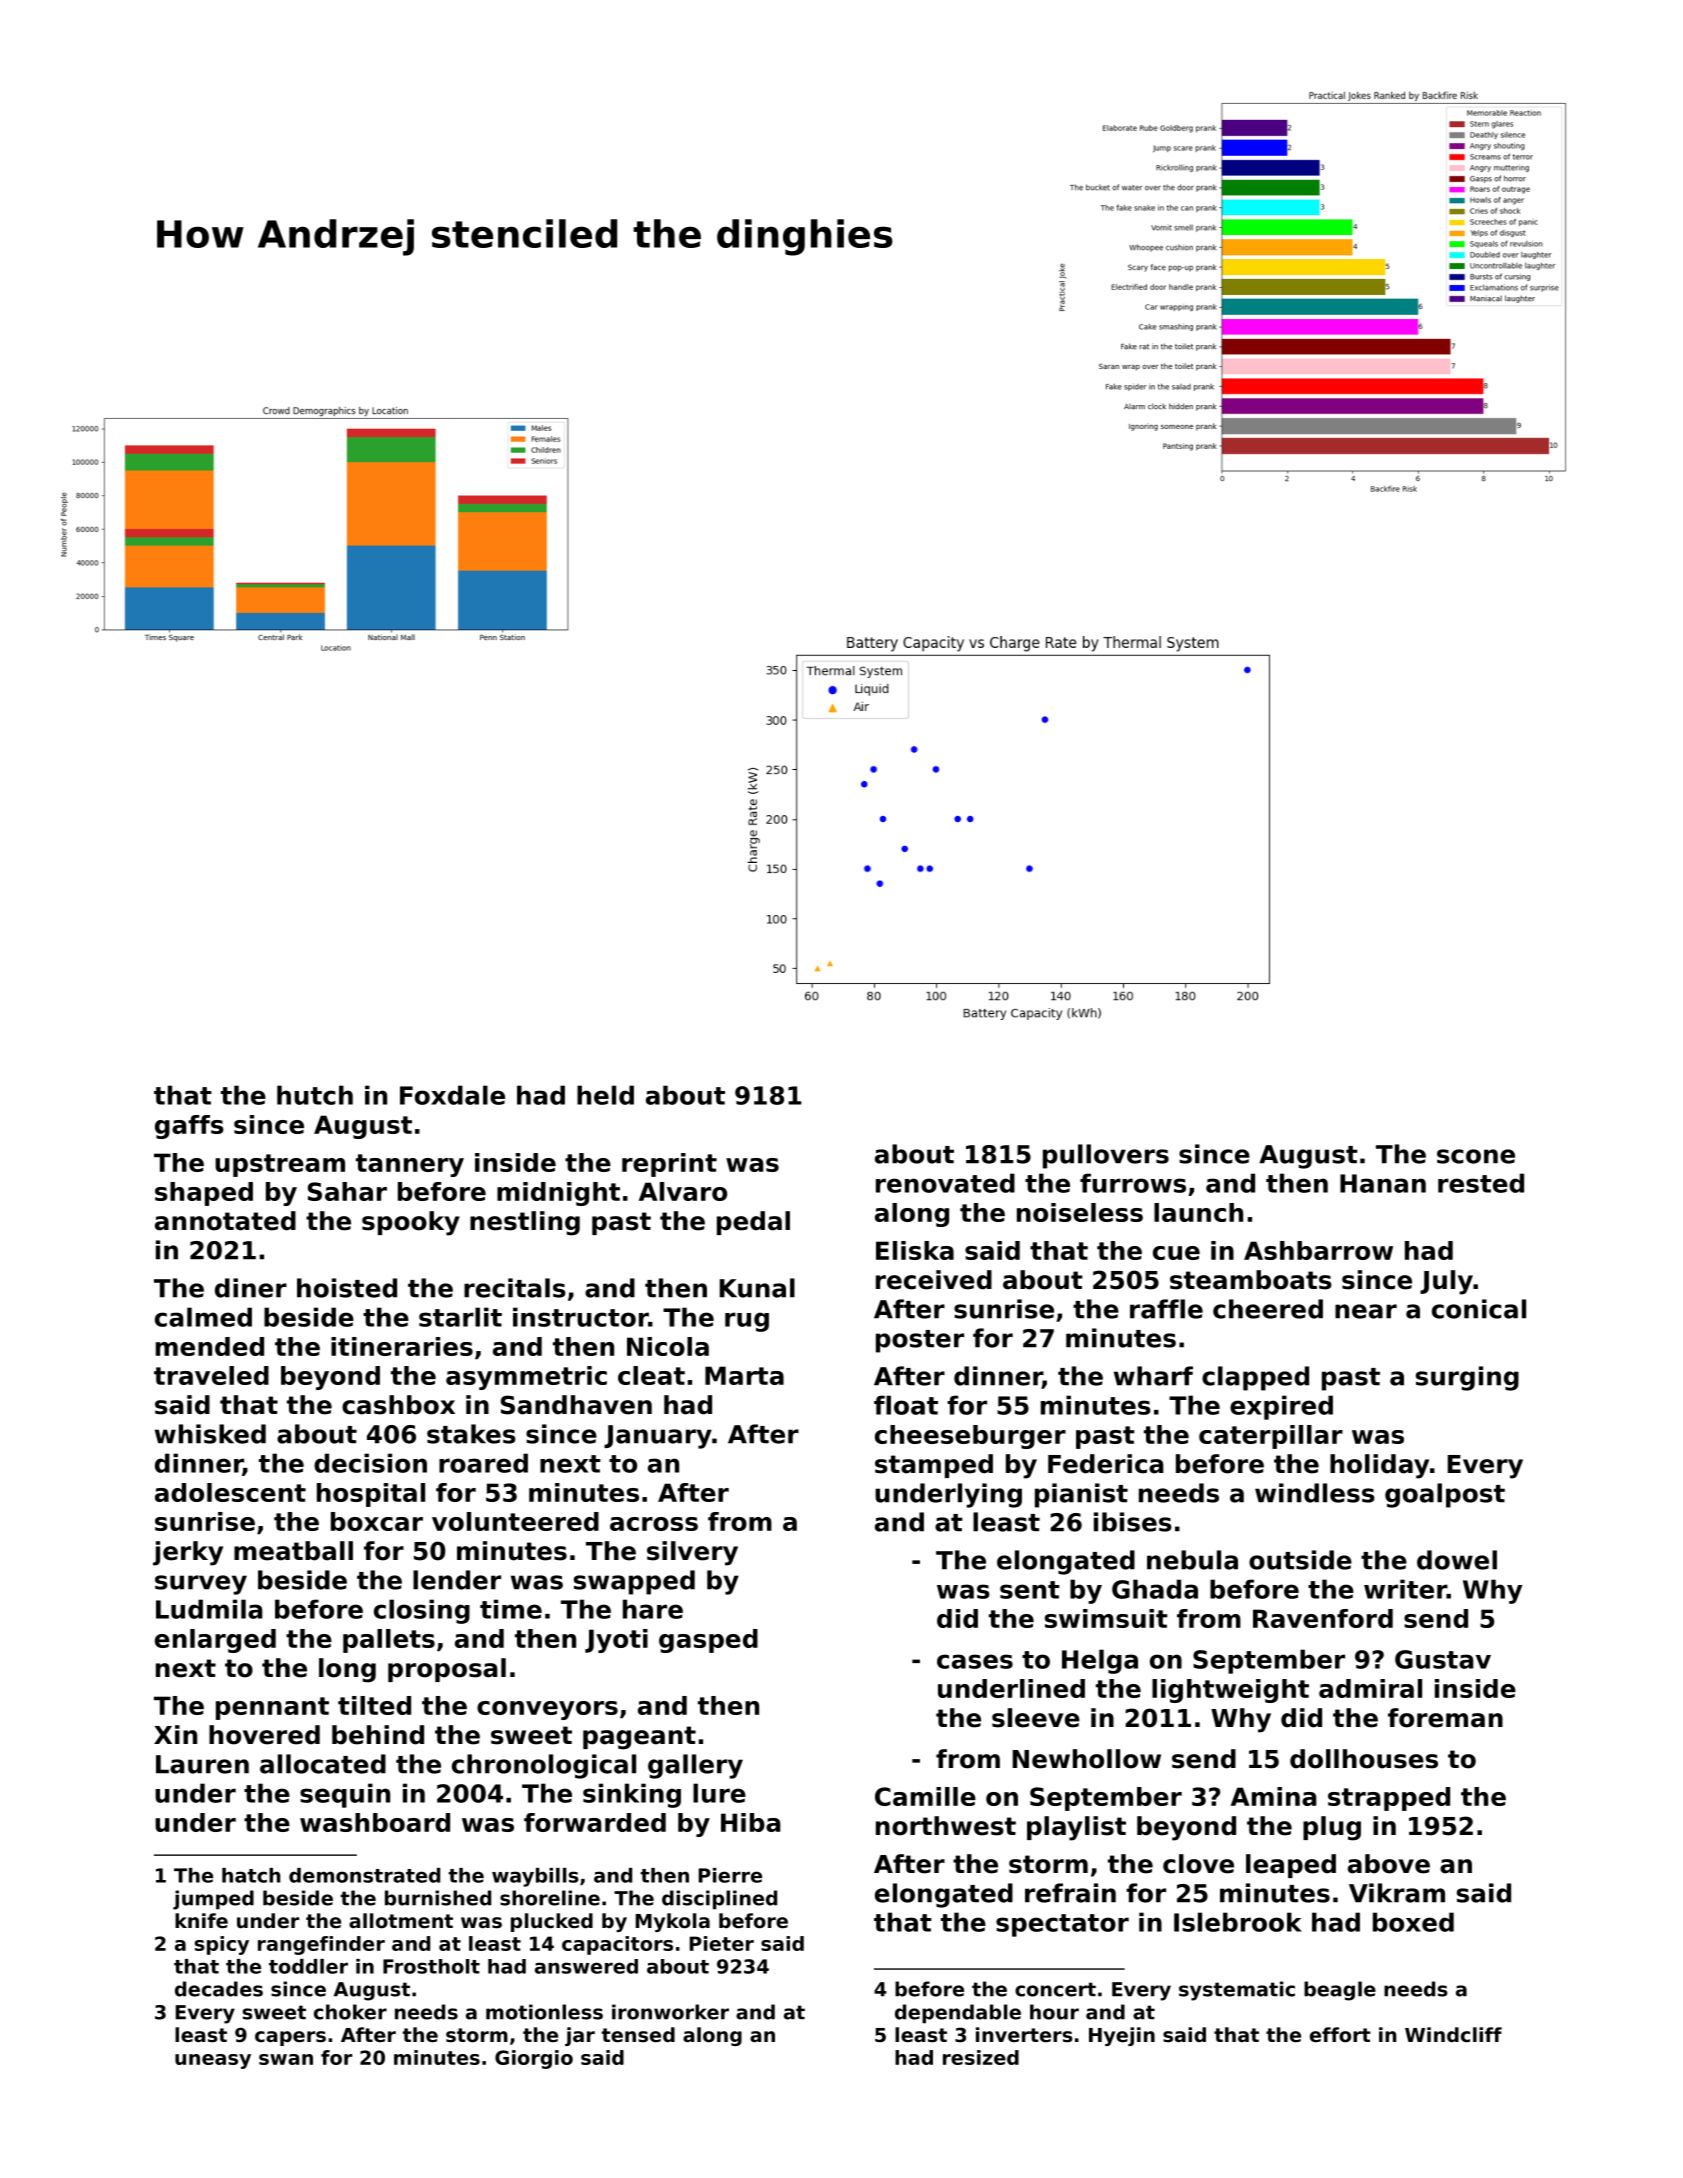 This screenshot has height=2178, width=1683. What do you see at coordinates (753, 1223) in the screenshot?
I see `pedal` at bounding box center [753, 1223].
